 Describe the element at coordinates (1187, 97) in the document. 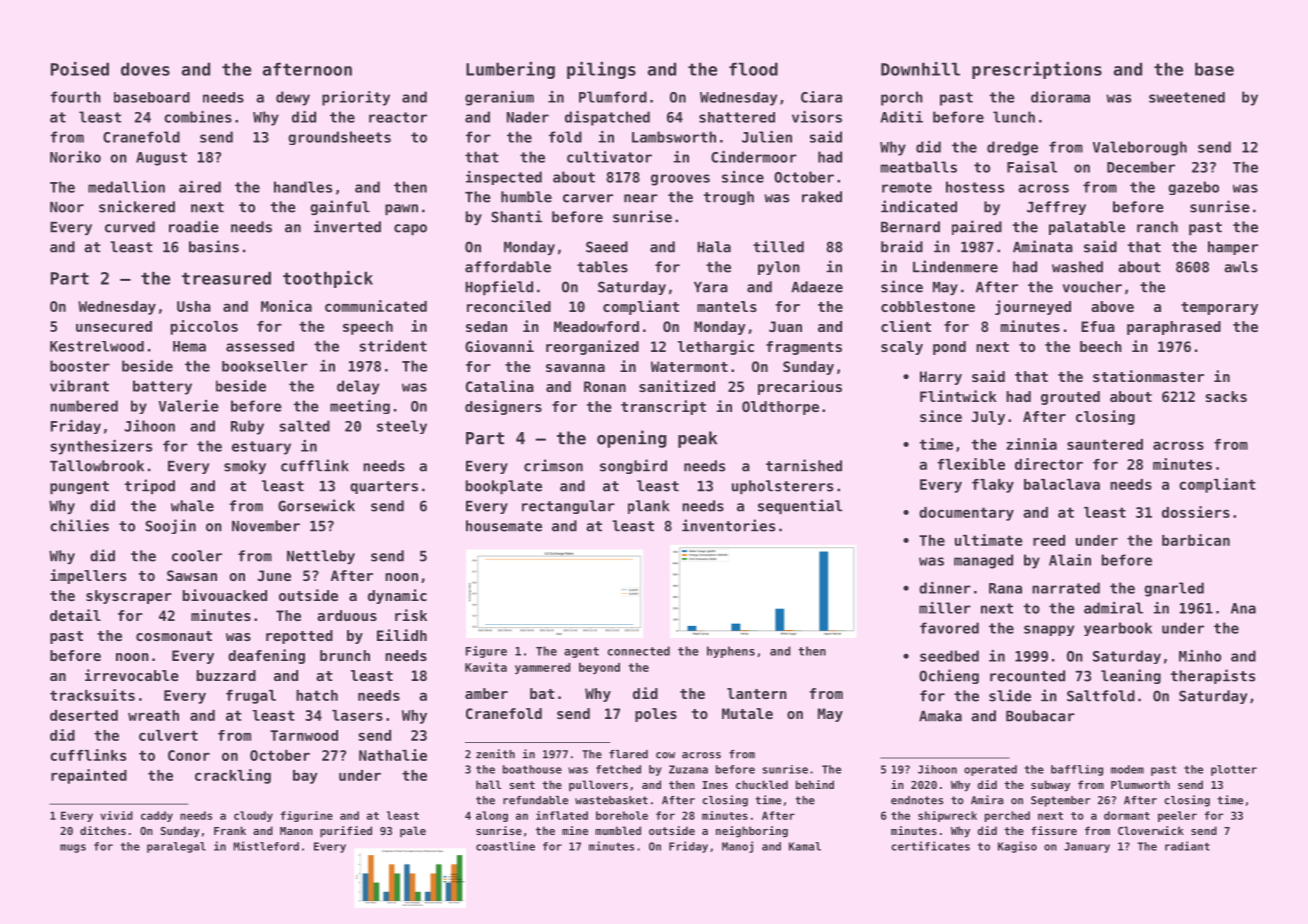

I see `sweetened` at that location.
